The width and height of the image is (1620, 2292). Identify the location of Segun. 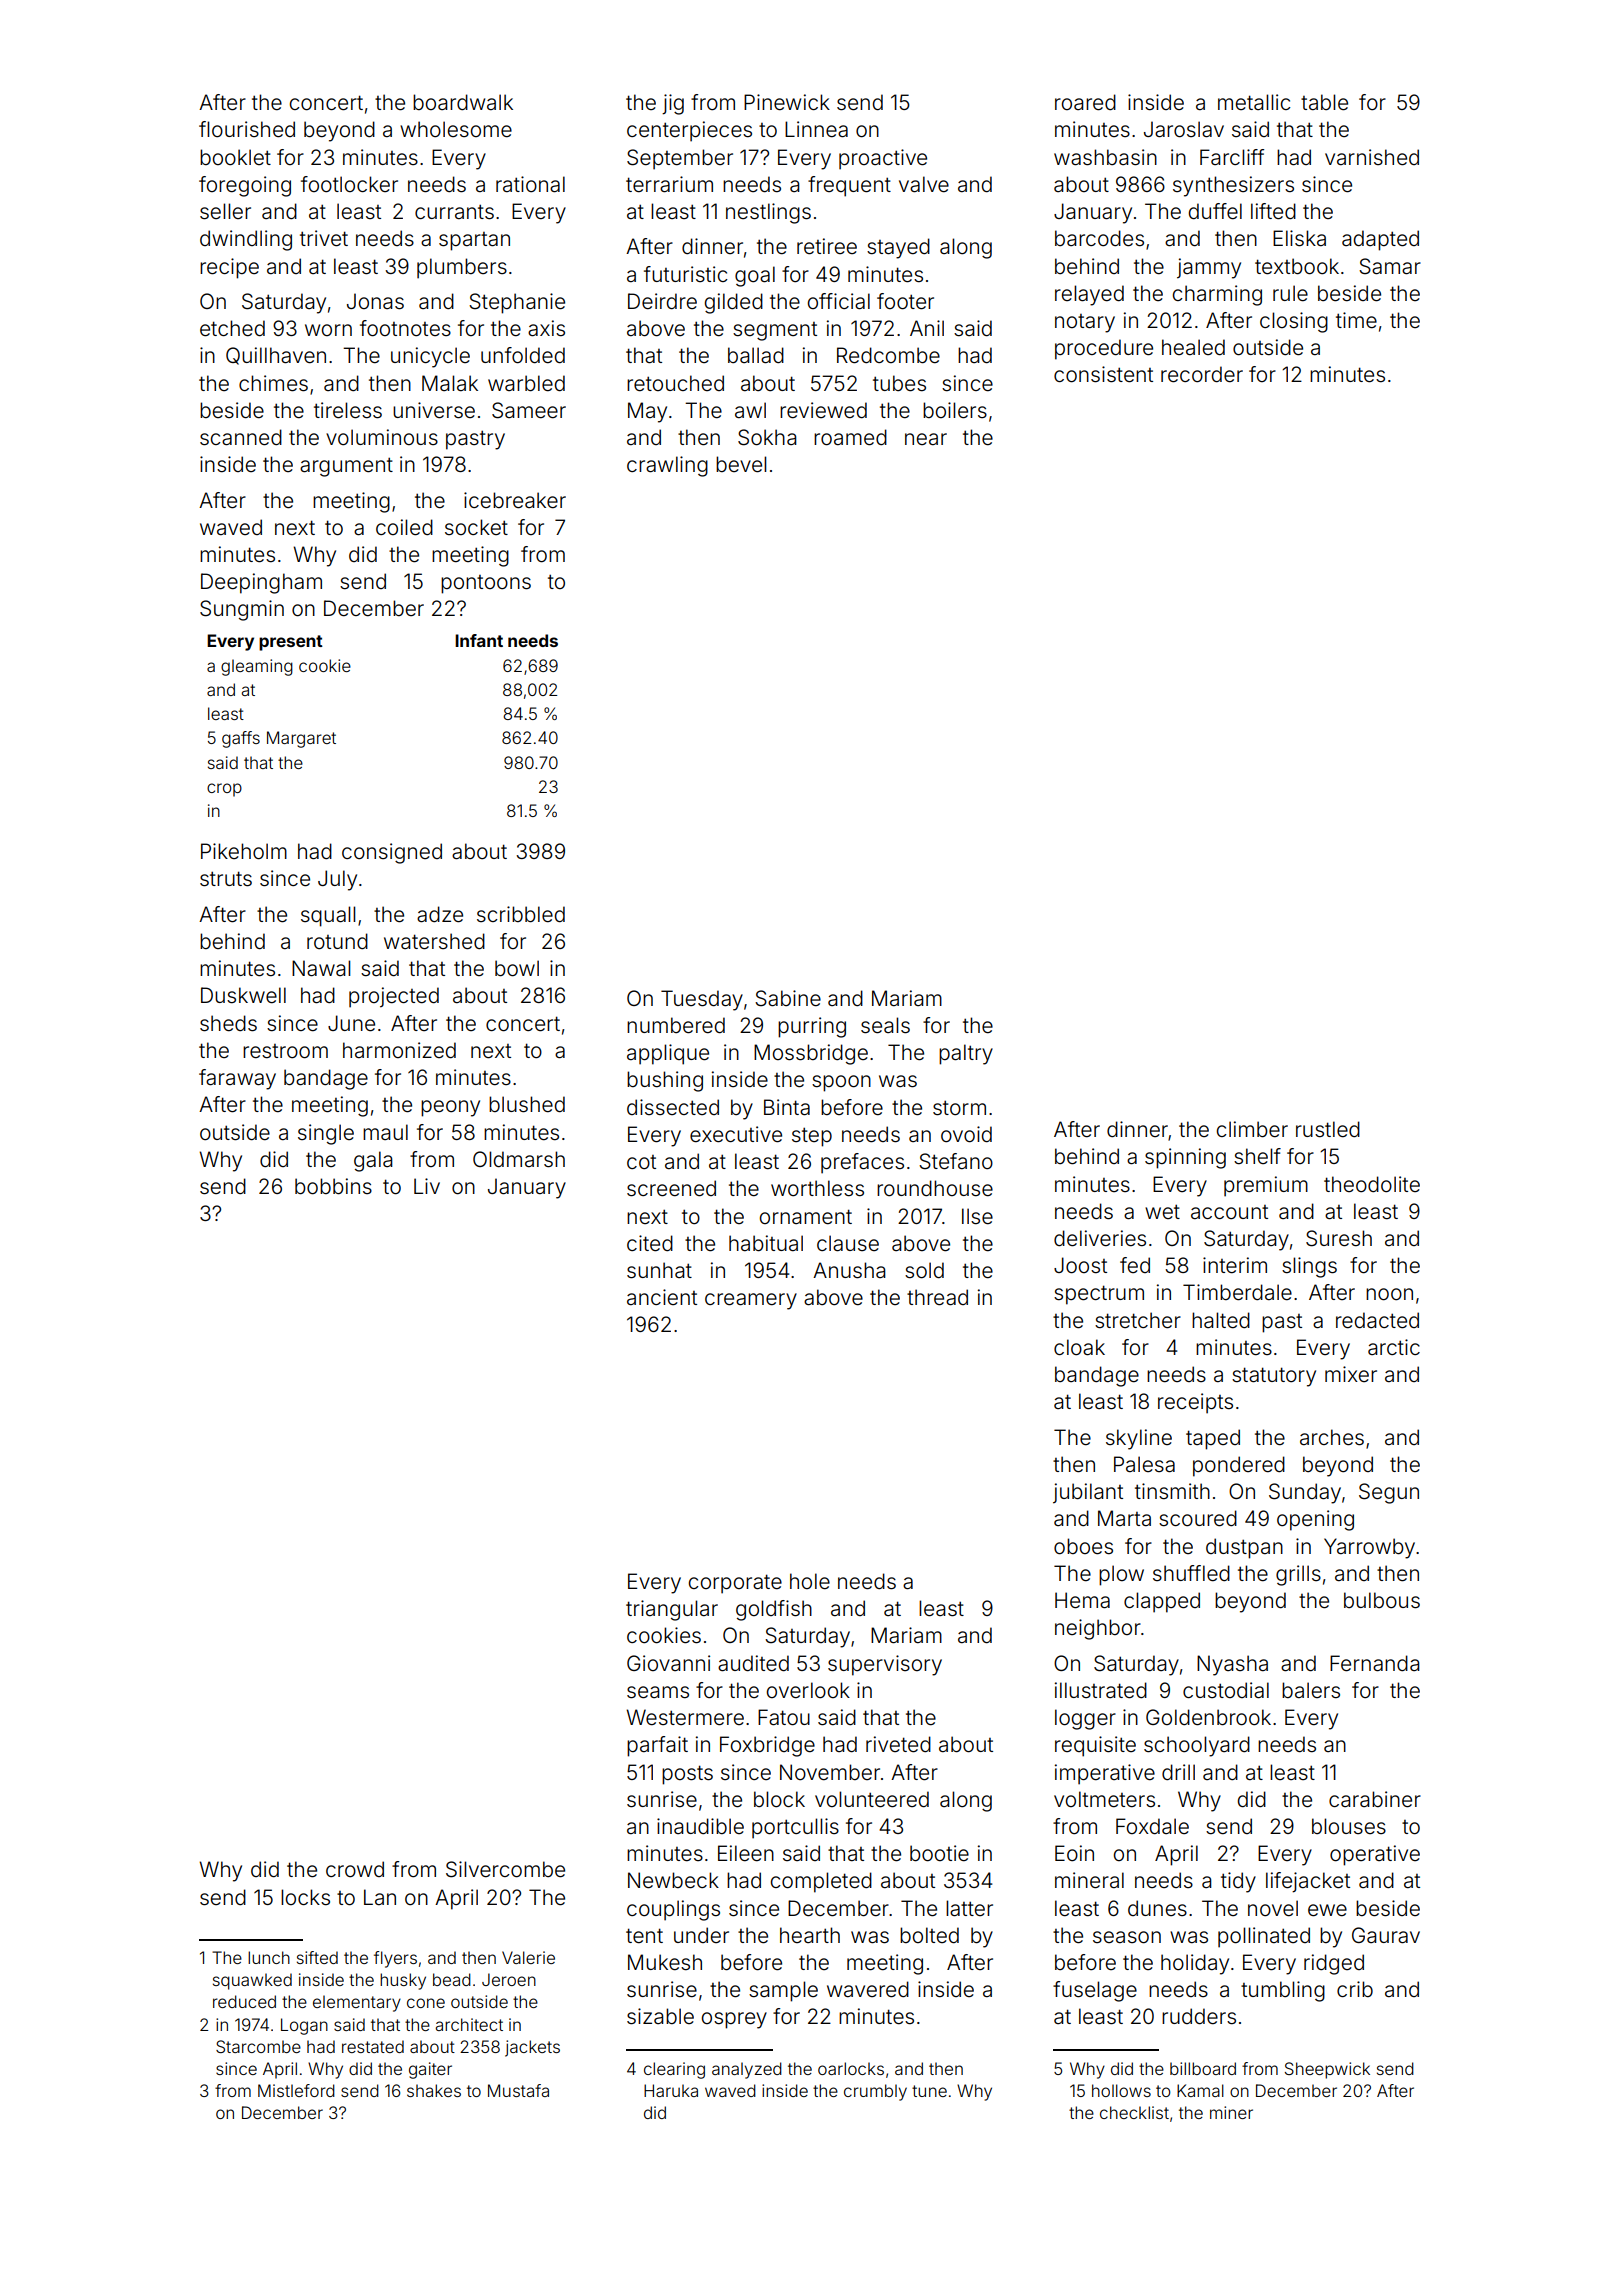
(1389, 1493).
